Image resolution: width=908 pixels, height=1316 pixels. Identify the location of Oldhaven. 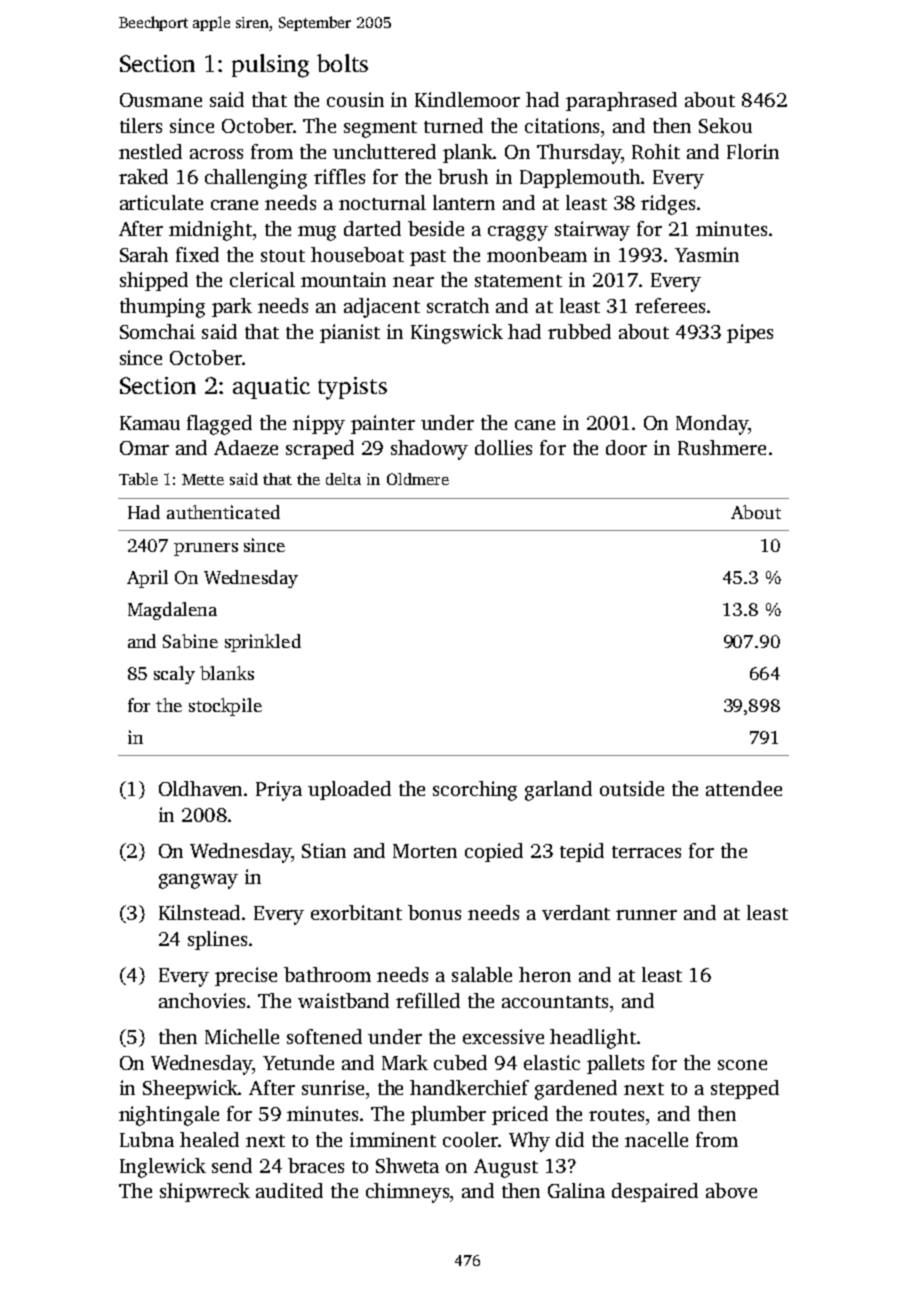
(200, 788).
